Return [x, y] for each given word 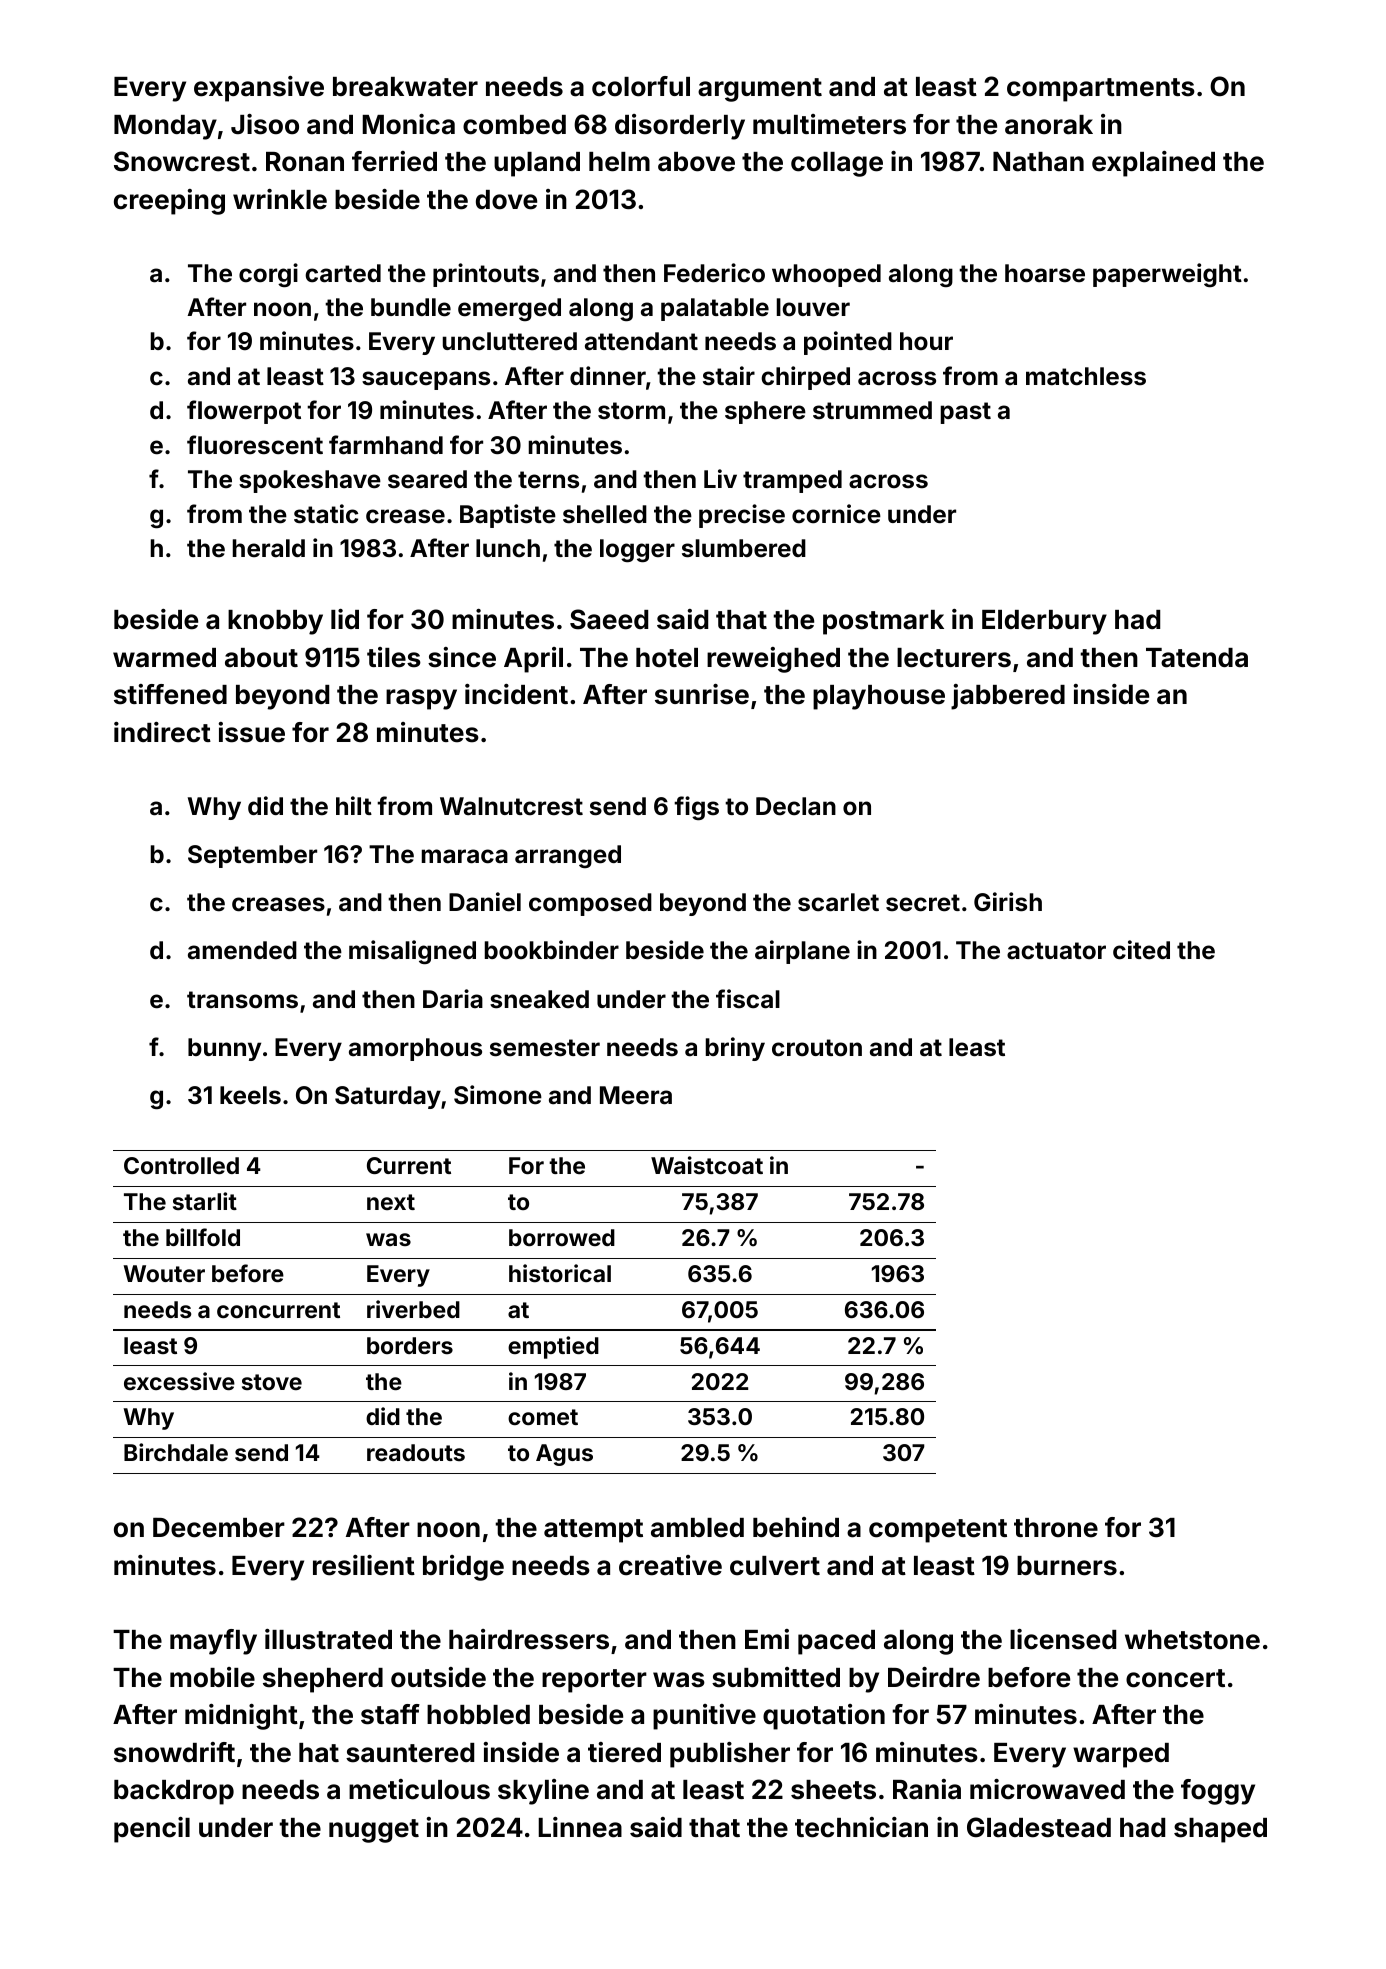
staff [390, 1714]
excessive [179, 1381]
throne [1056, 1528]
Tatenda [1197, 658]
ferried [394, 161]
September [252, 856]
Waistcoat [707, 1165]
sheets [833, 1790]
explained [1153, 164]
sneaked [539, 999]
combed [514, 125]
